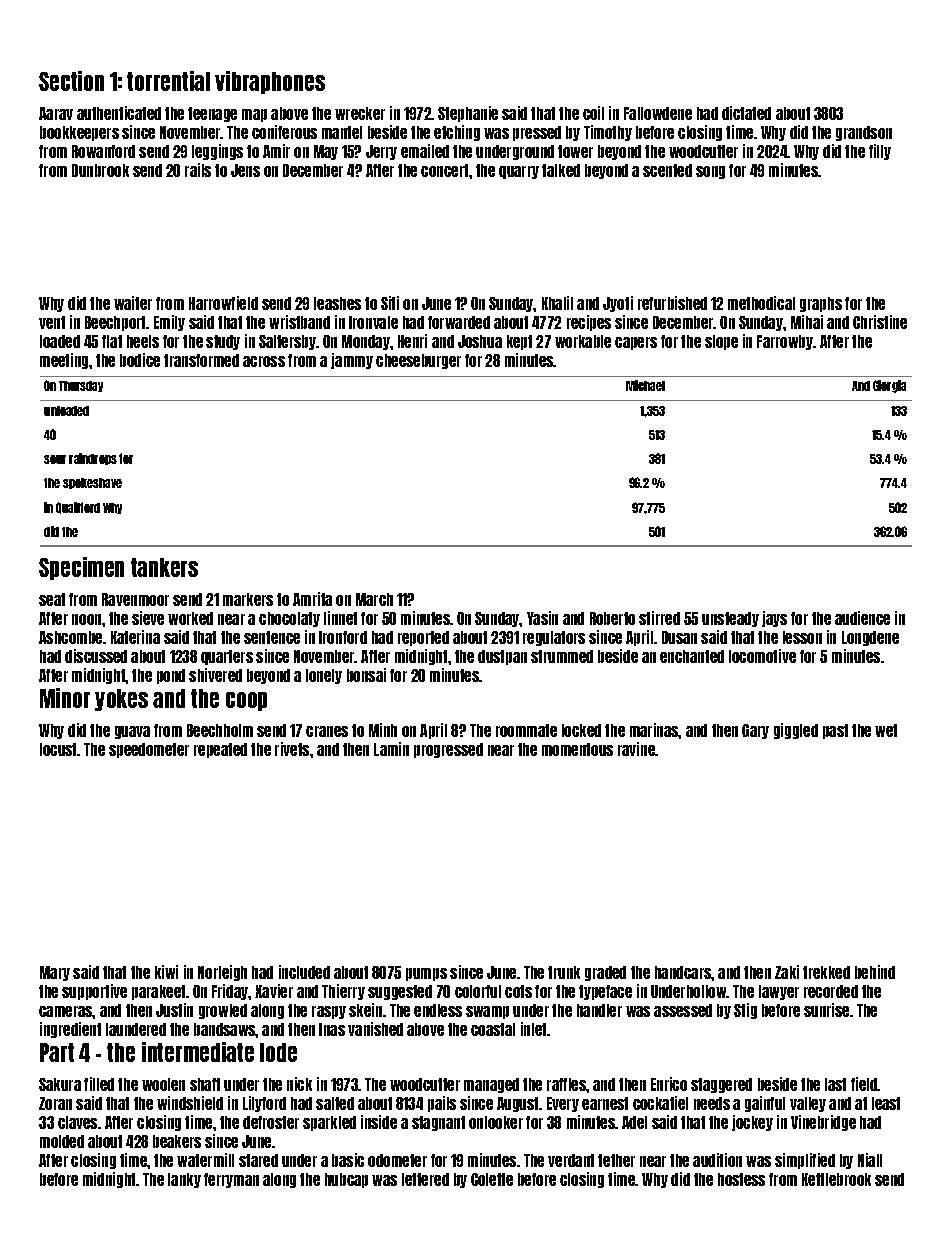 The image size is (952, 1233). Describe the element at coordinates (94, 992) in the document. I see `supportive` at that location.
